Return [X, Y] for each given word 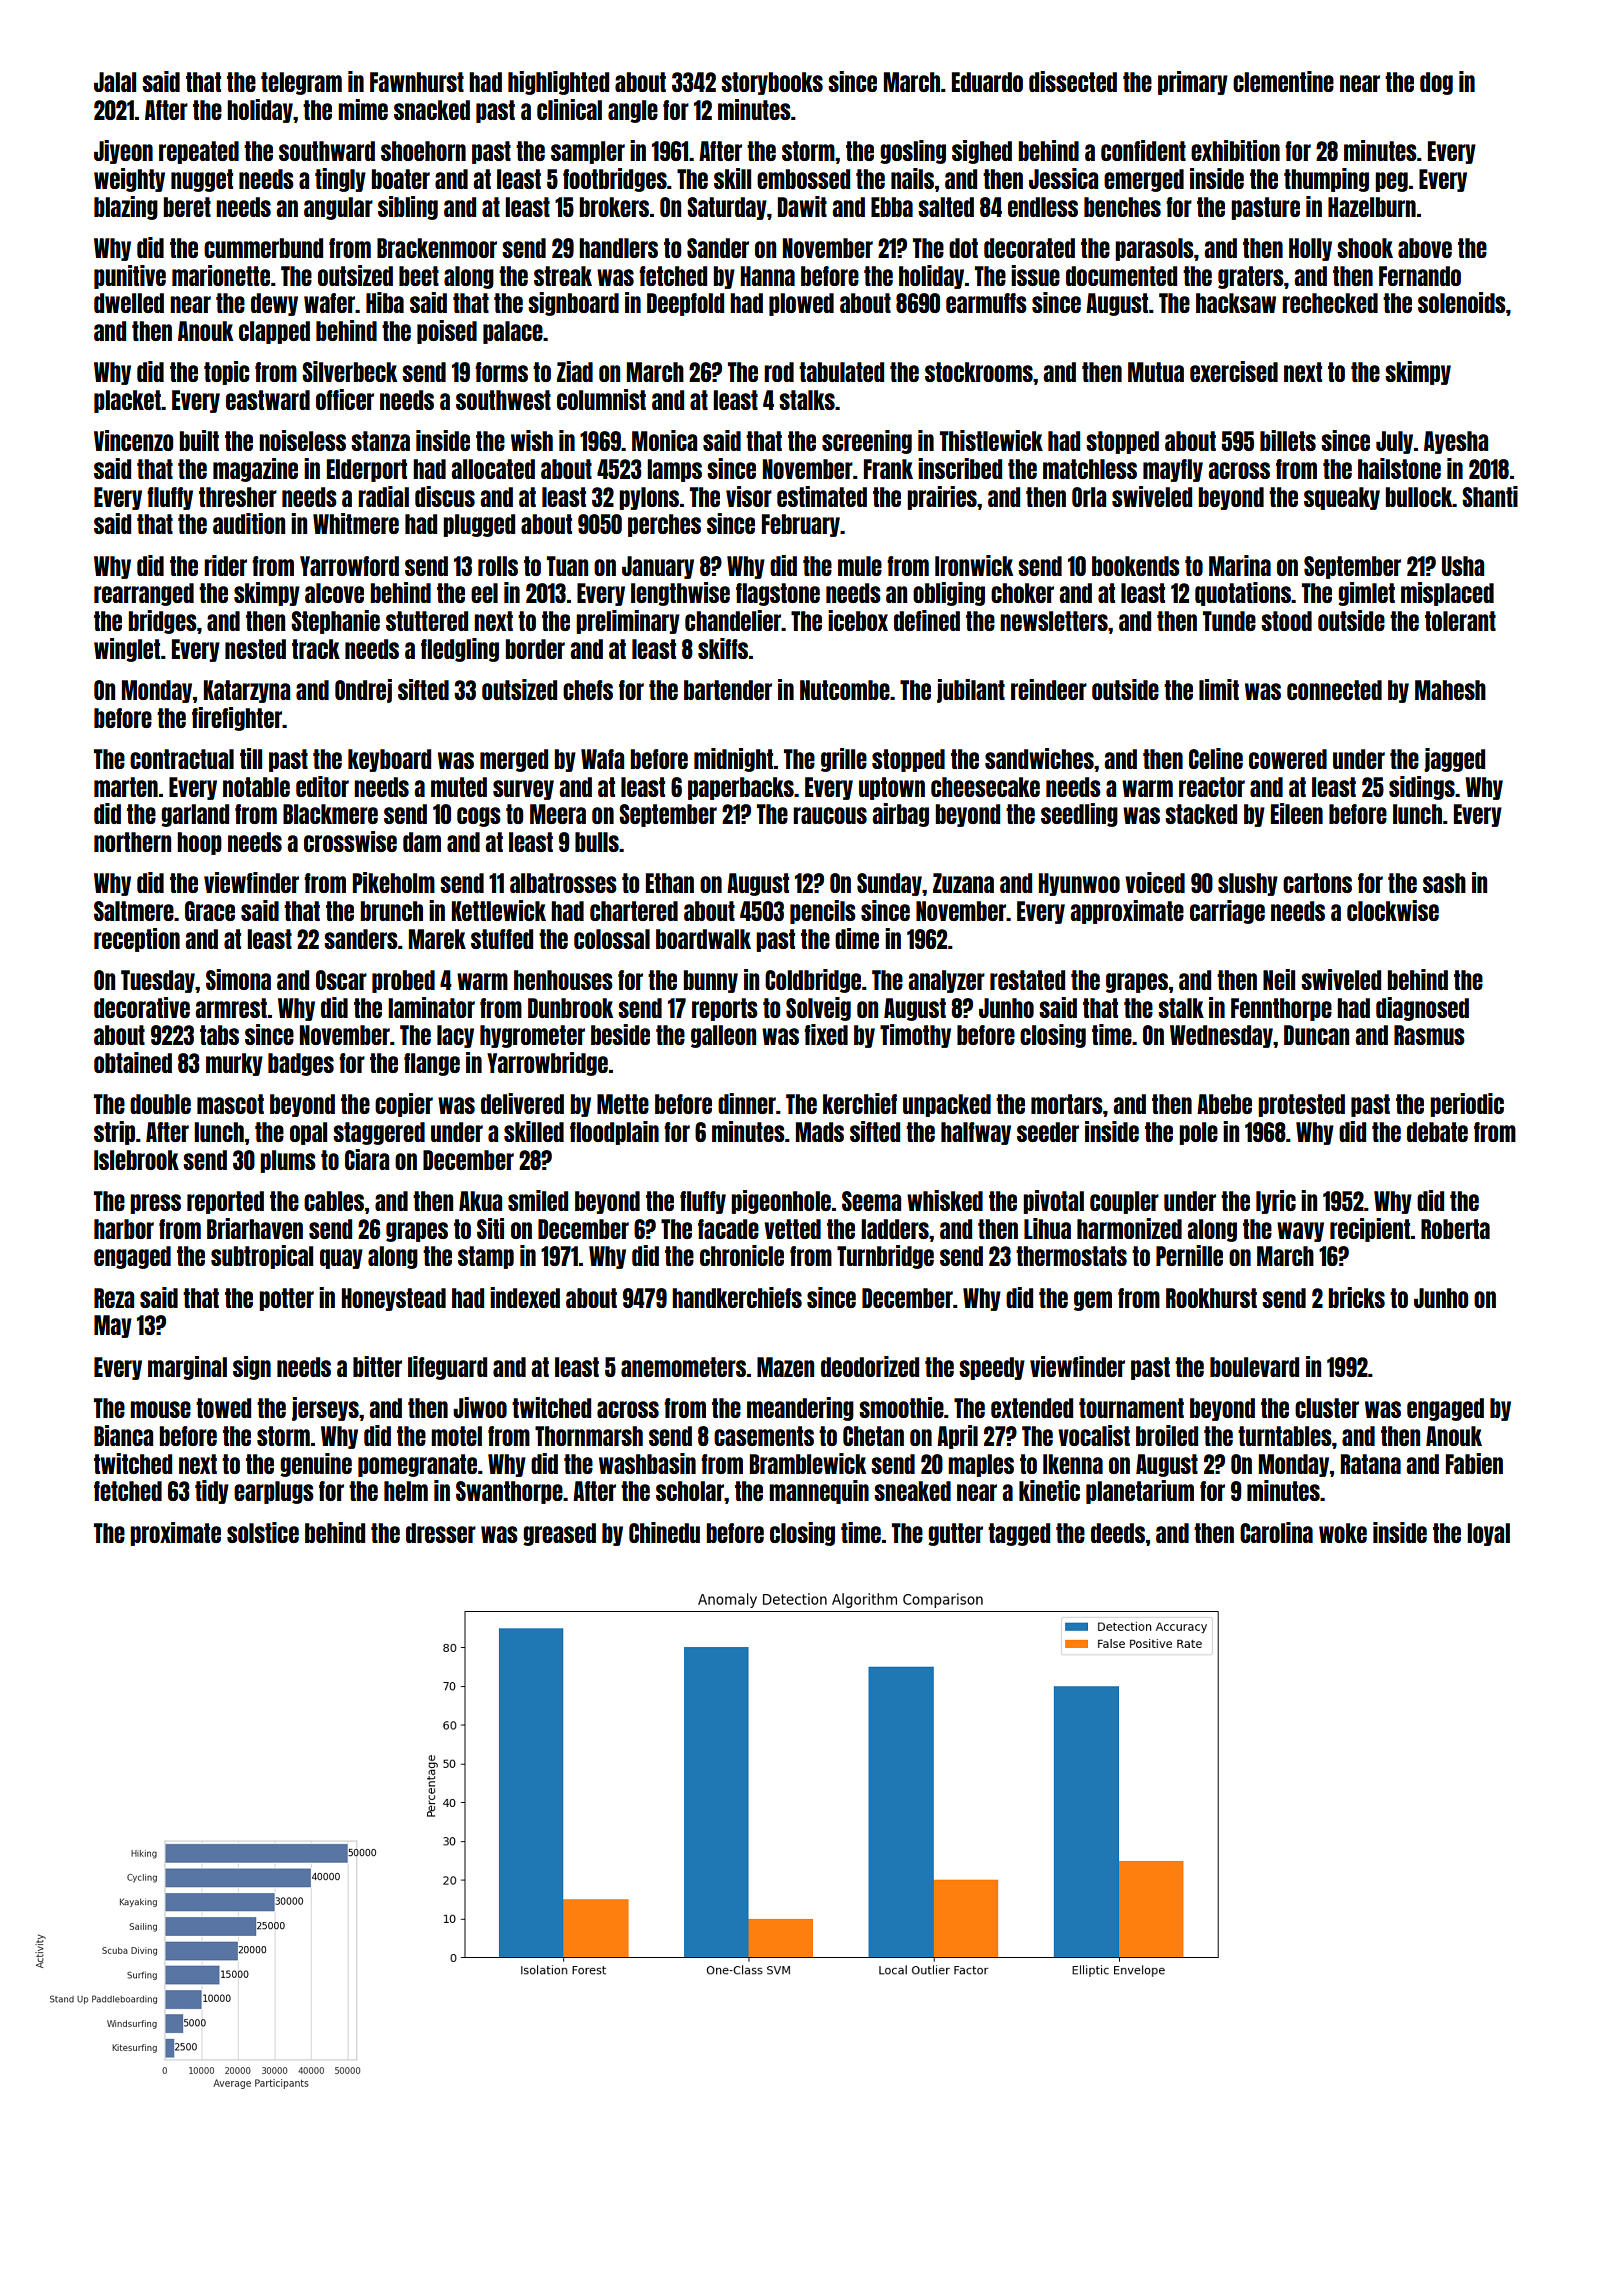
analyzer [946, 981]
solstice [263, 1532]
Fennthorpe [1281, 1009]
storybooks [772, 83]
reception [137, 940]
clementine [1283, 81]
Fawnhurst [417, 82]
